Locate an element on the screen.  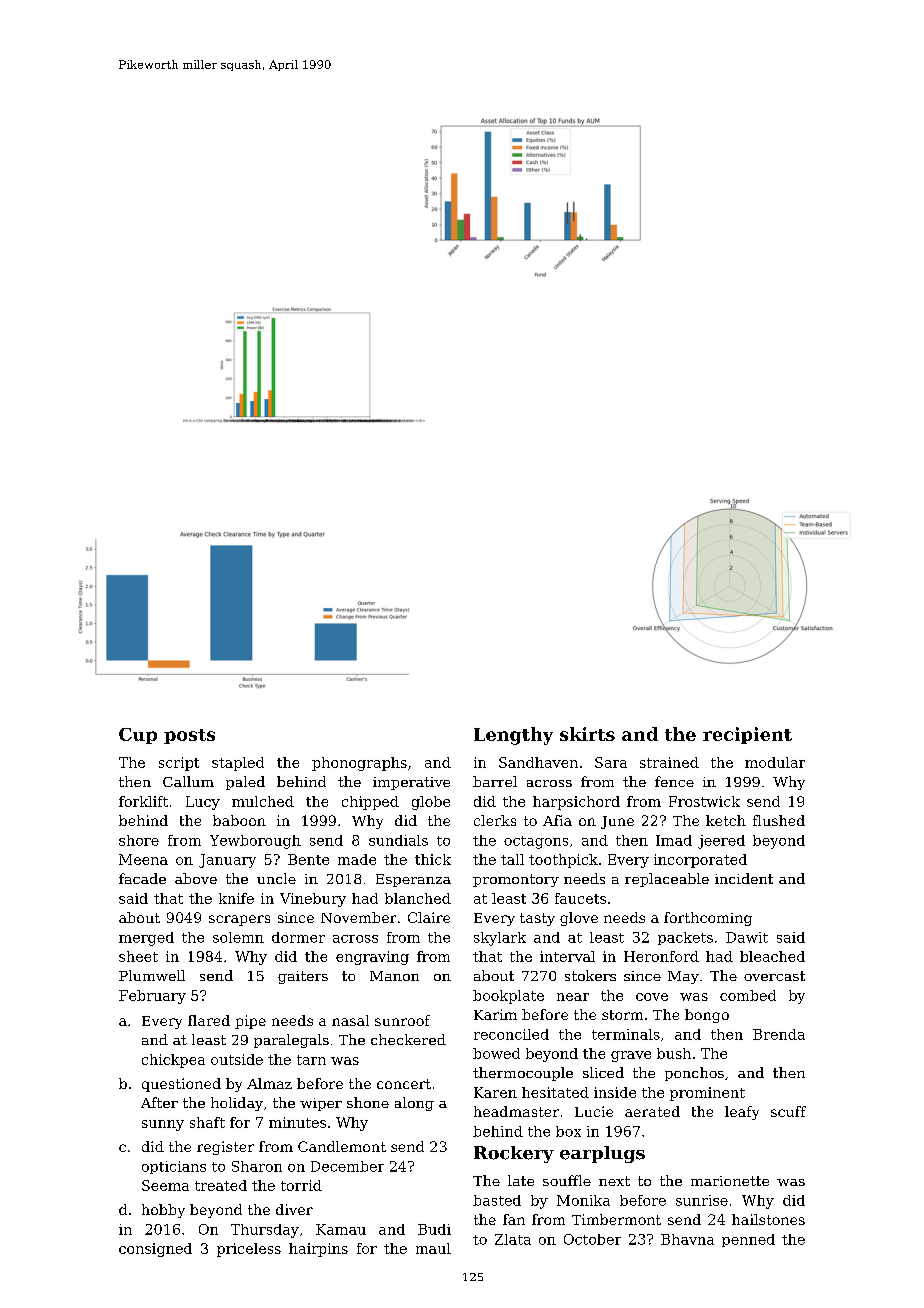
concert is located at coordinates (404, 1084).
